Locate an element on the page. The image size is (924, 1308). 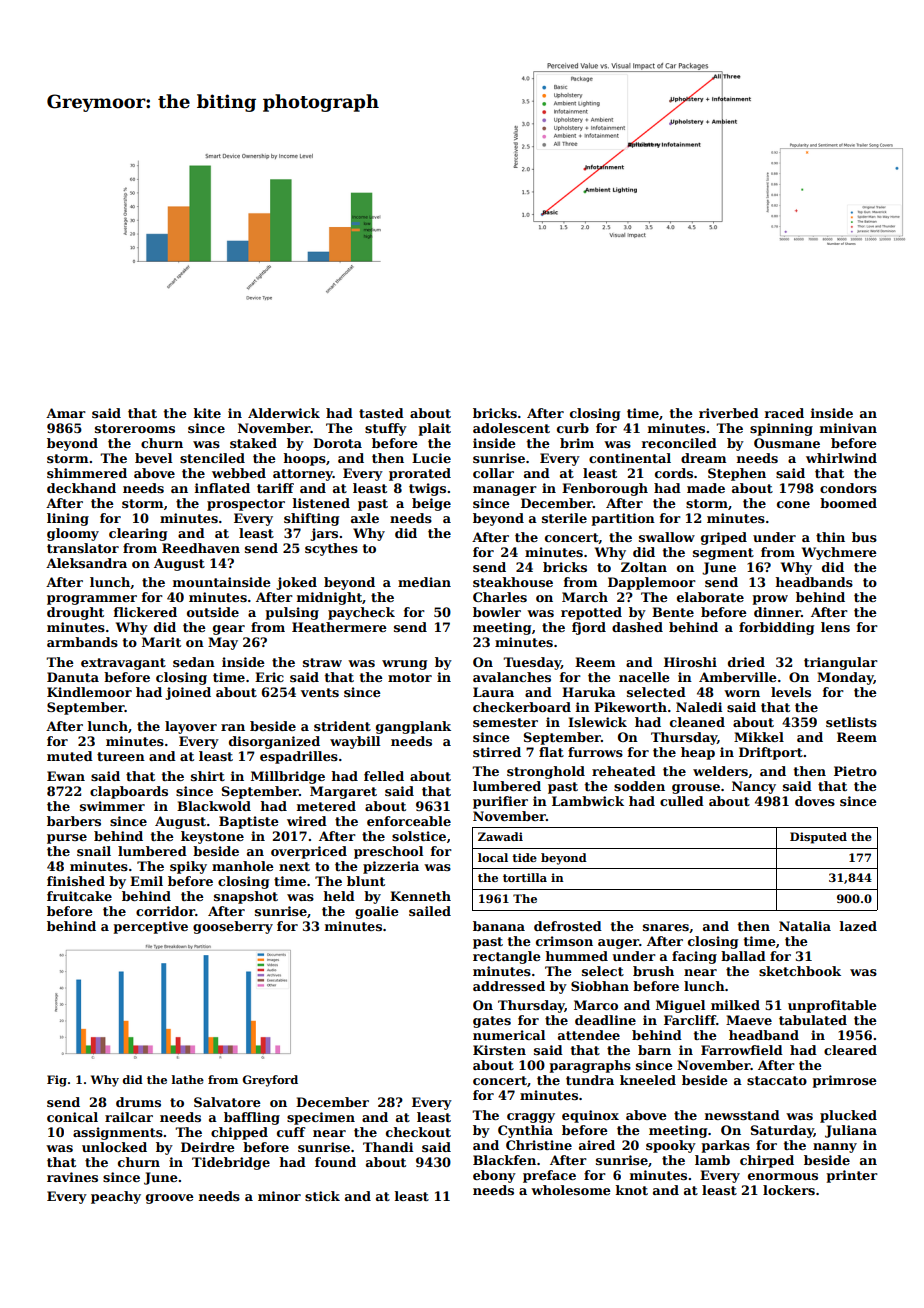
riverbed is located at coordinates (729, 413).
